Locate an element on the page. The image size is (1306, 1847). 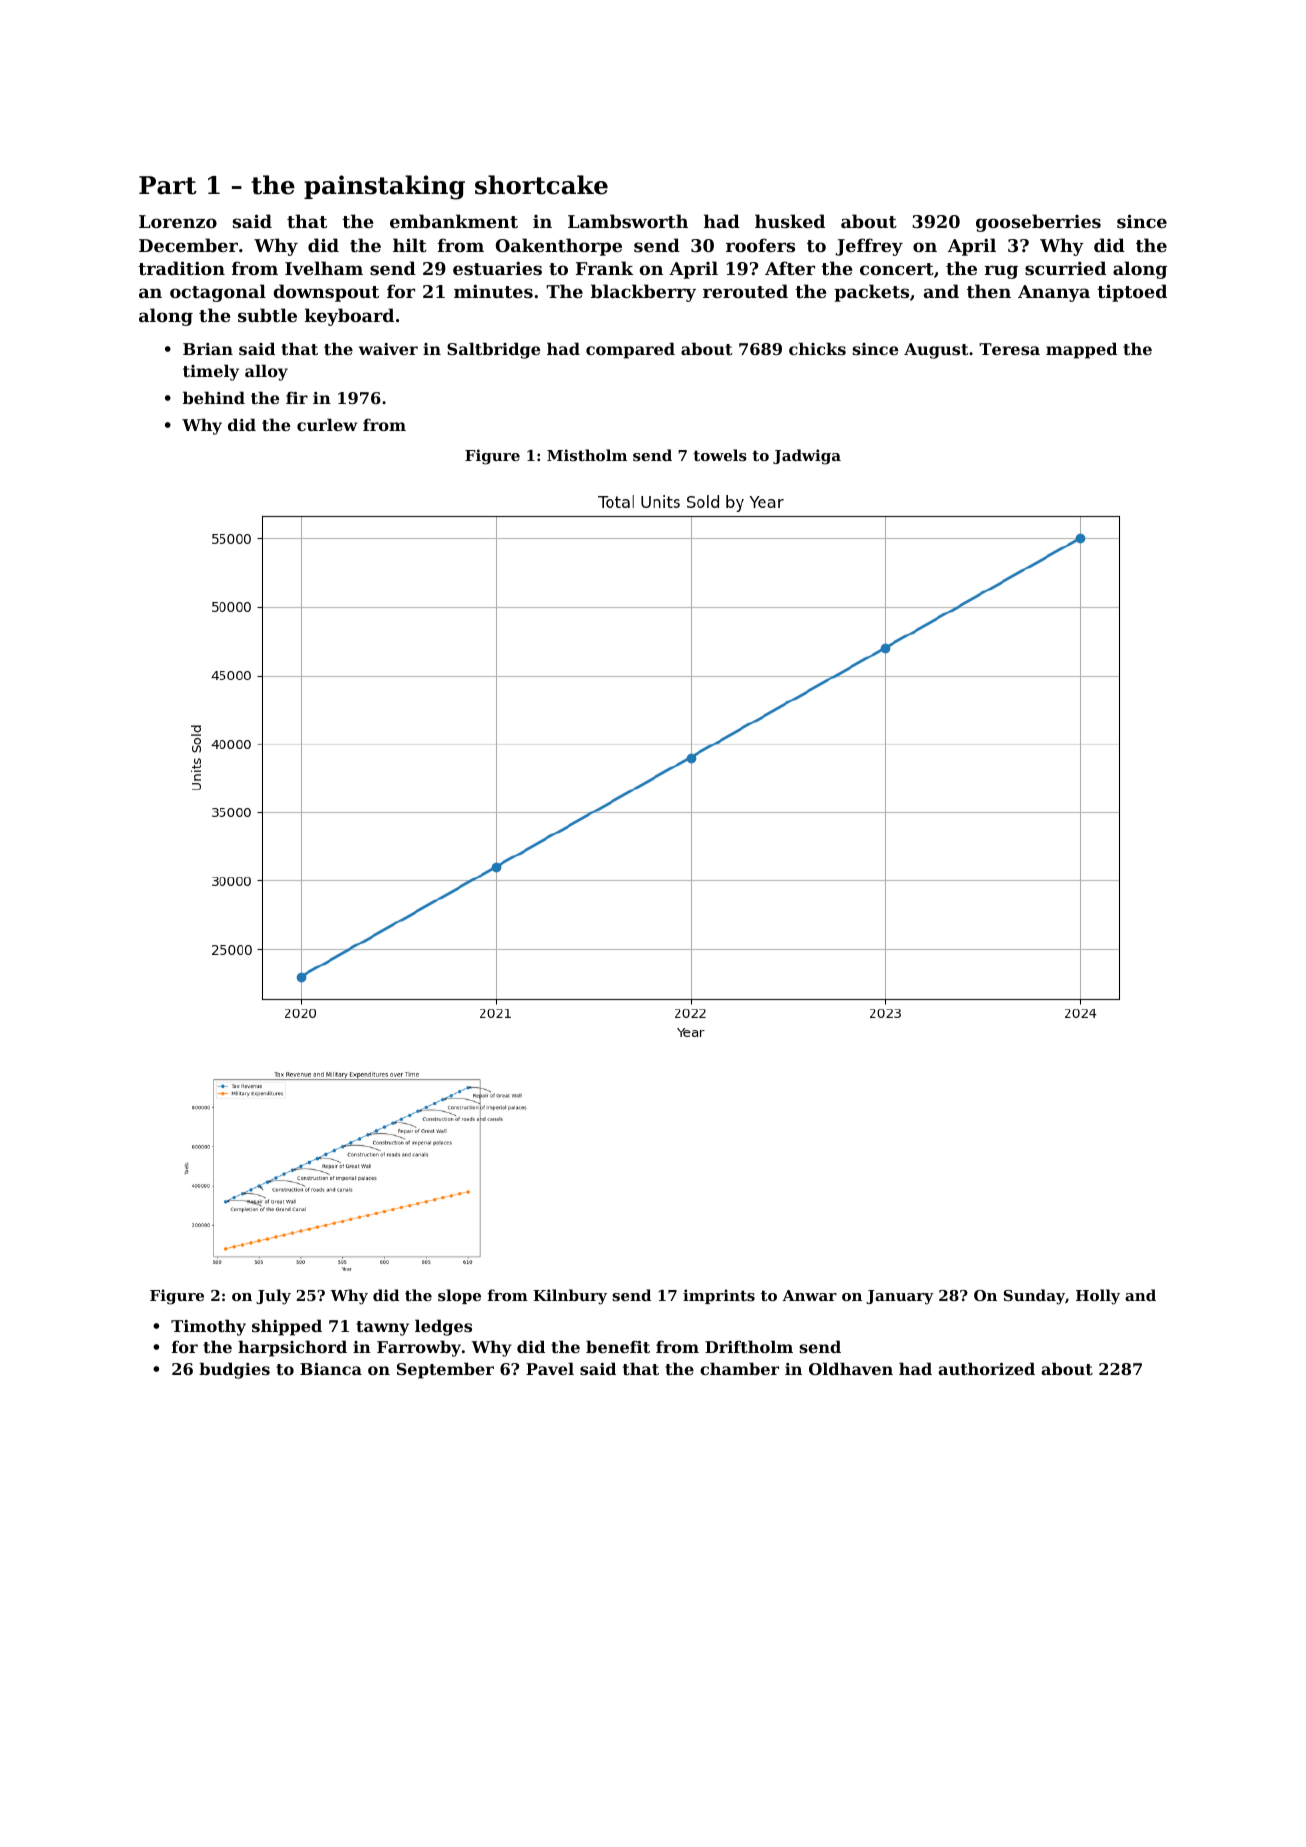
Jadwiga is located at coordinates (807, 457).
